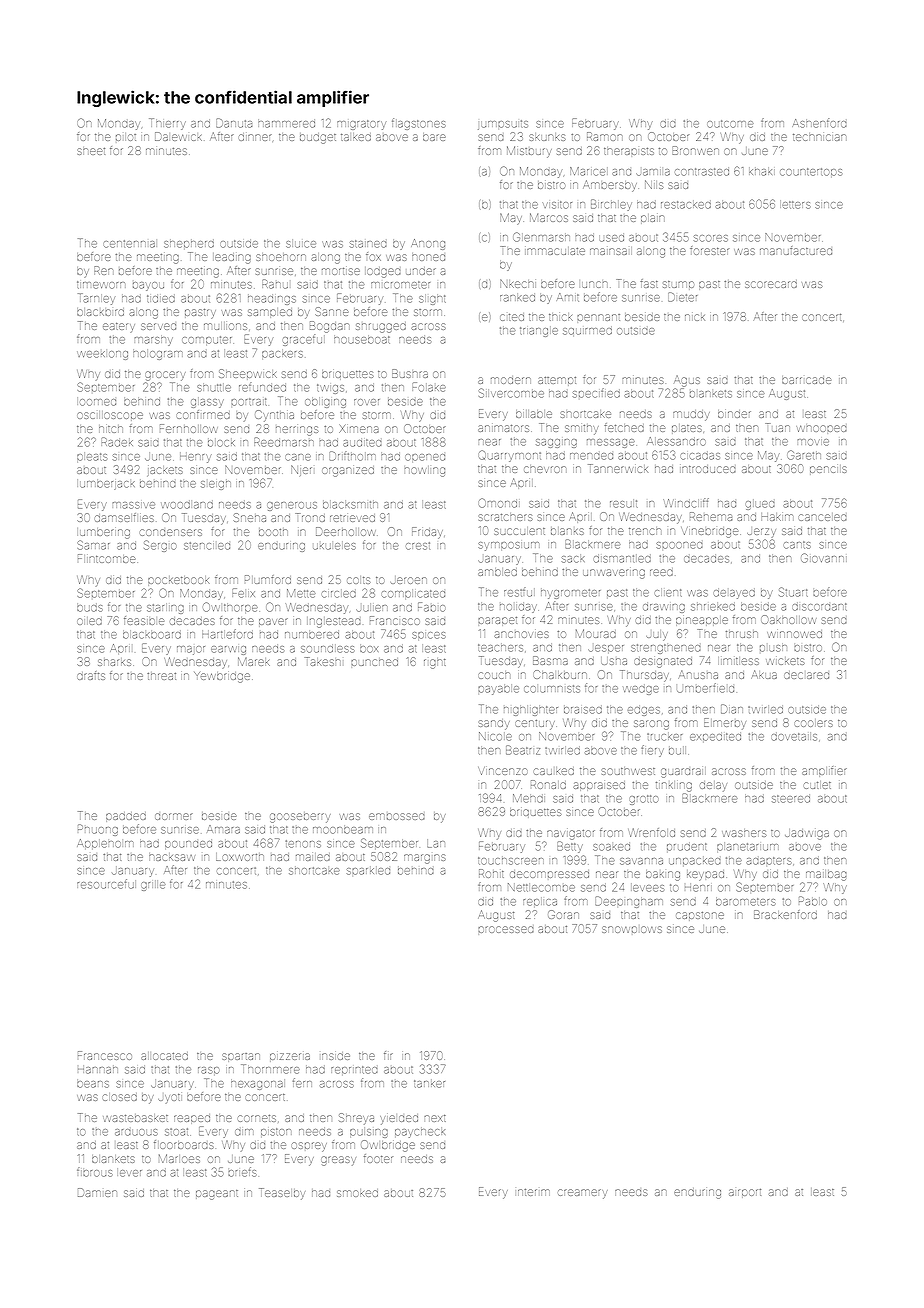  I want to click on spartan, so click(241, 1057).
